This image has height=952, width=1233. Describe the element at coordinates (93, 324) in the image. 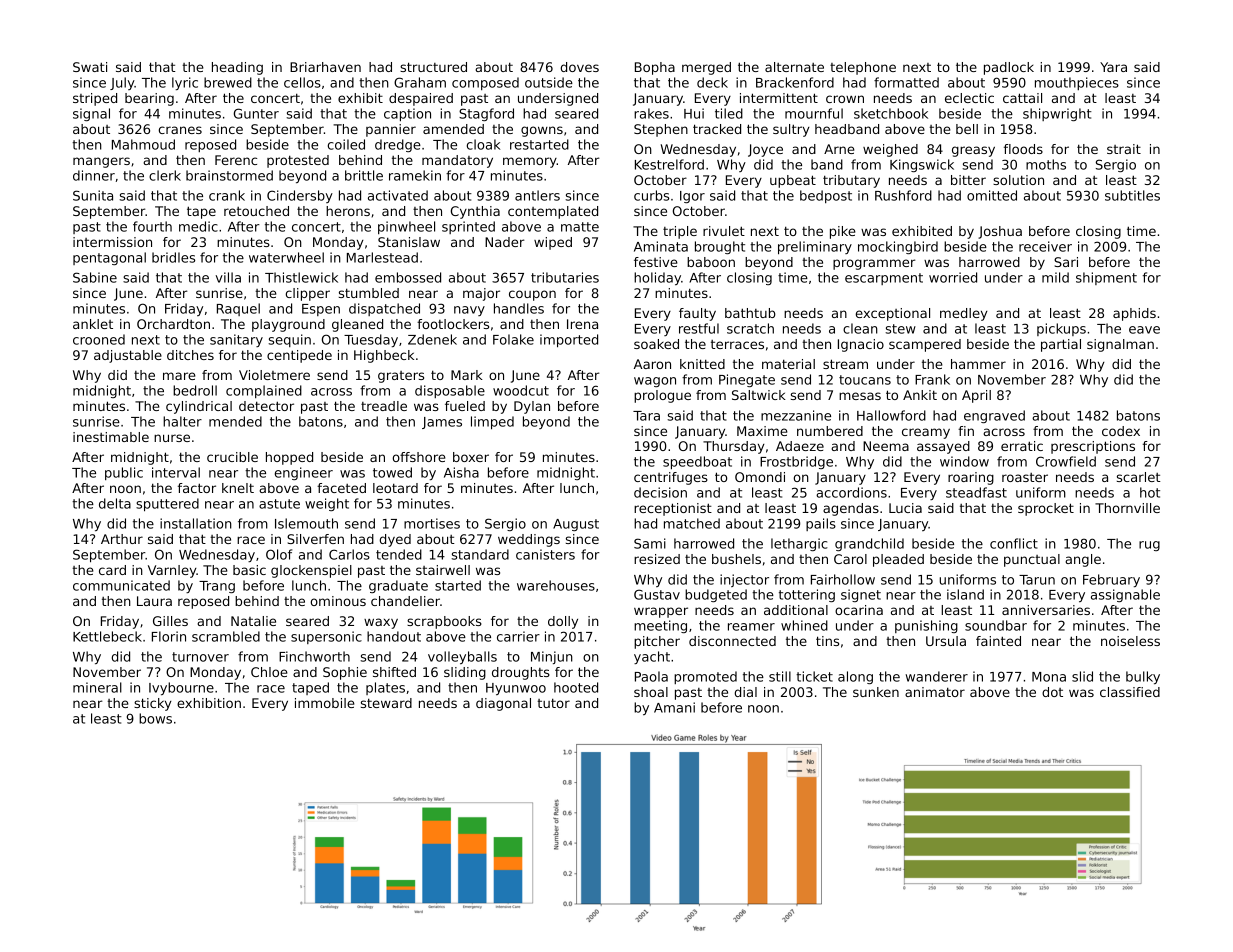

I see `anklet` at that location.
